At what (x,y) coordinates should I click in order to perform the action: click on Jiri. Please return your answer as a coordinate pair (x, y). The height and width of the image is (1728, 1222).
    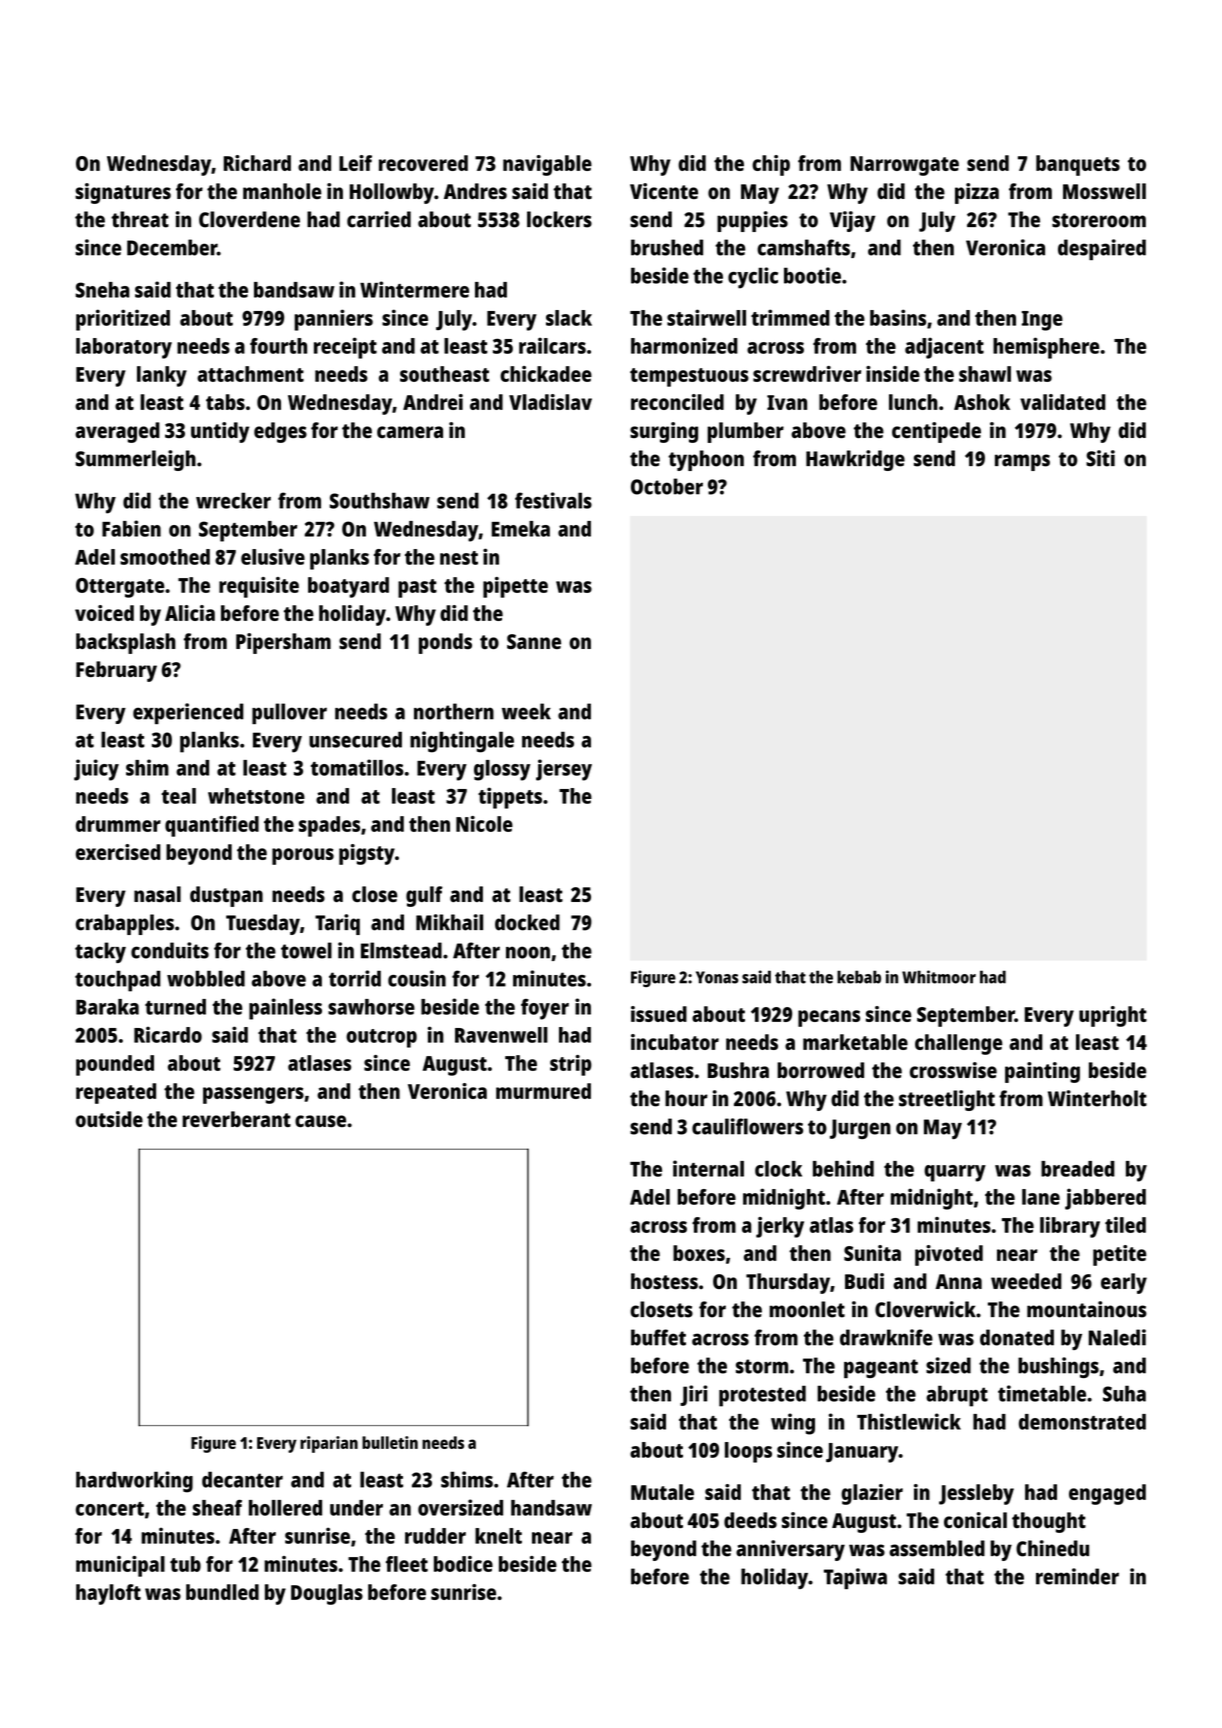
    Looking at the image, I should click on (694, 1395).
